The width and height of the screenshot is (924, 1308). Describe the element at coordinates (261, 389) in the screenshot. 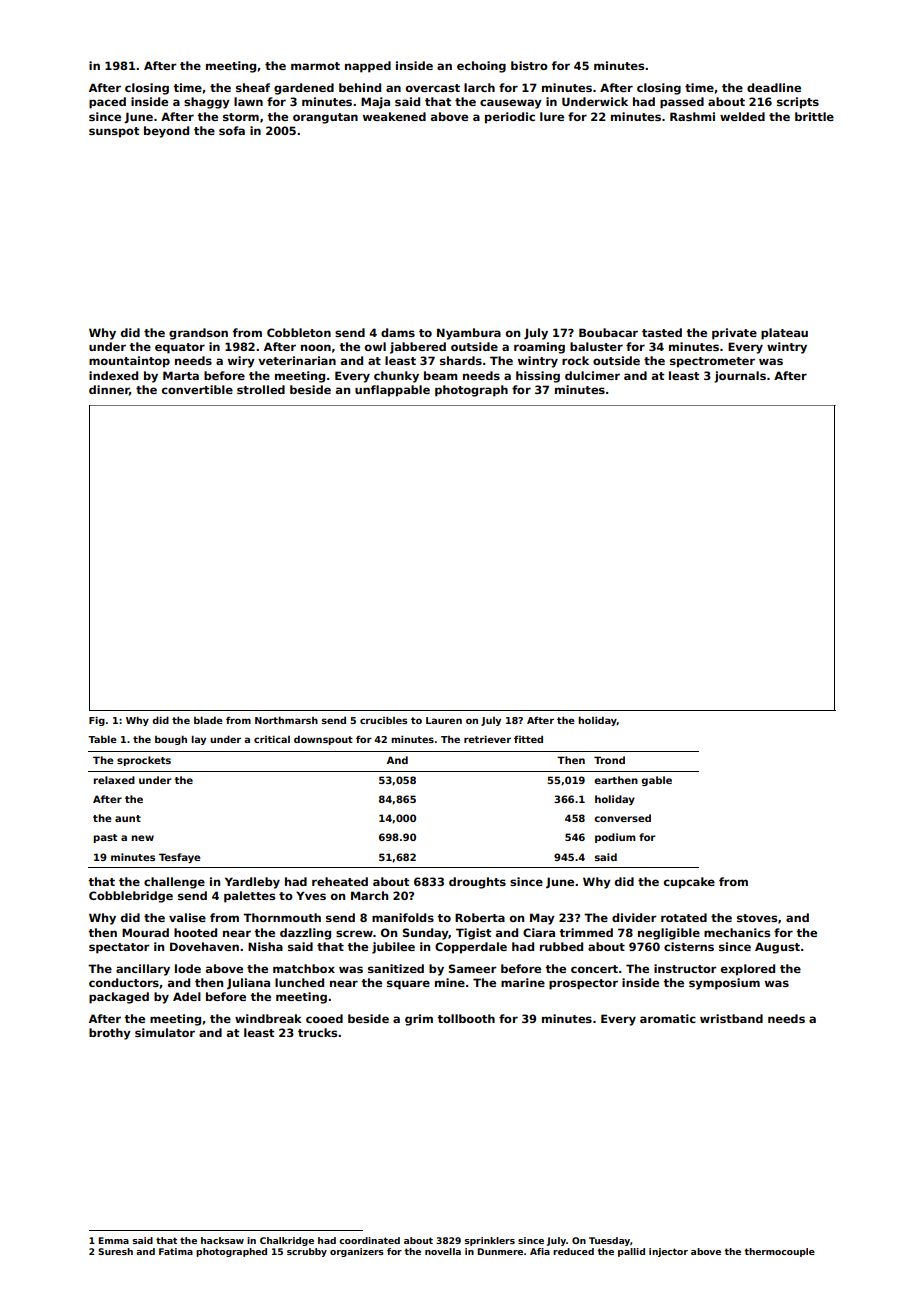

I see `strolled` at that location.
